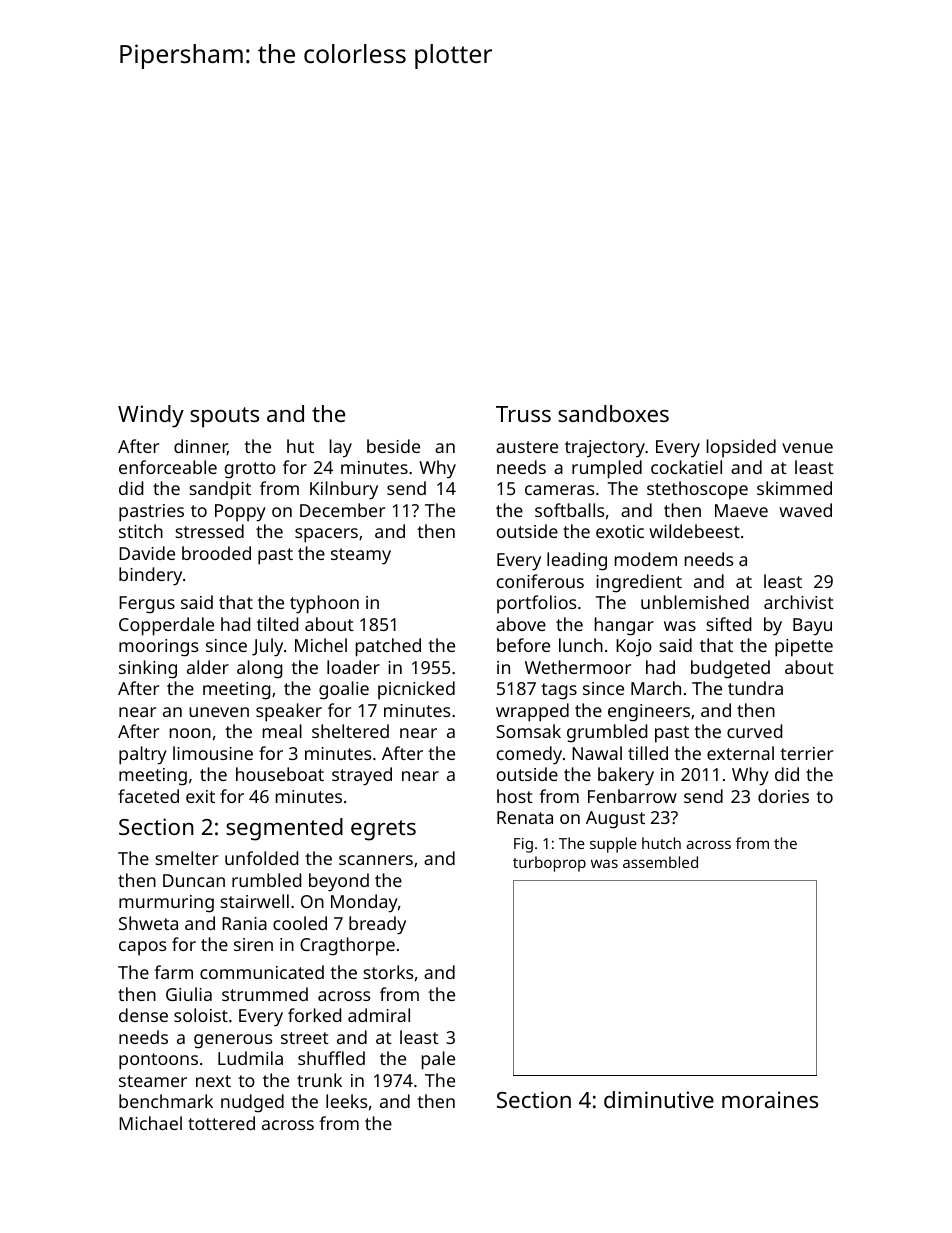 The image size is (952, 1233). What do you see at coordinates (201, 447) in the document?
I see `dinner` at bounding box center [201, 447].
